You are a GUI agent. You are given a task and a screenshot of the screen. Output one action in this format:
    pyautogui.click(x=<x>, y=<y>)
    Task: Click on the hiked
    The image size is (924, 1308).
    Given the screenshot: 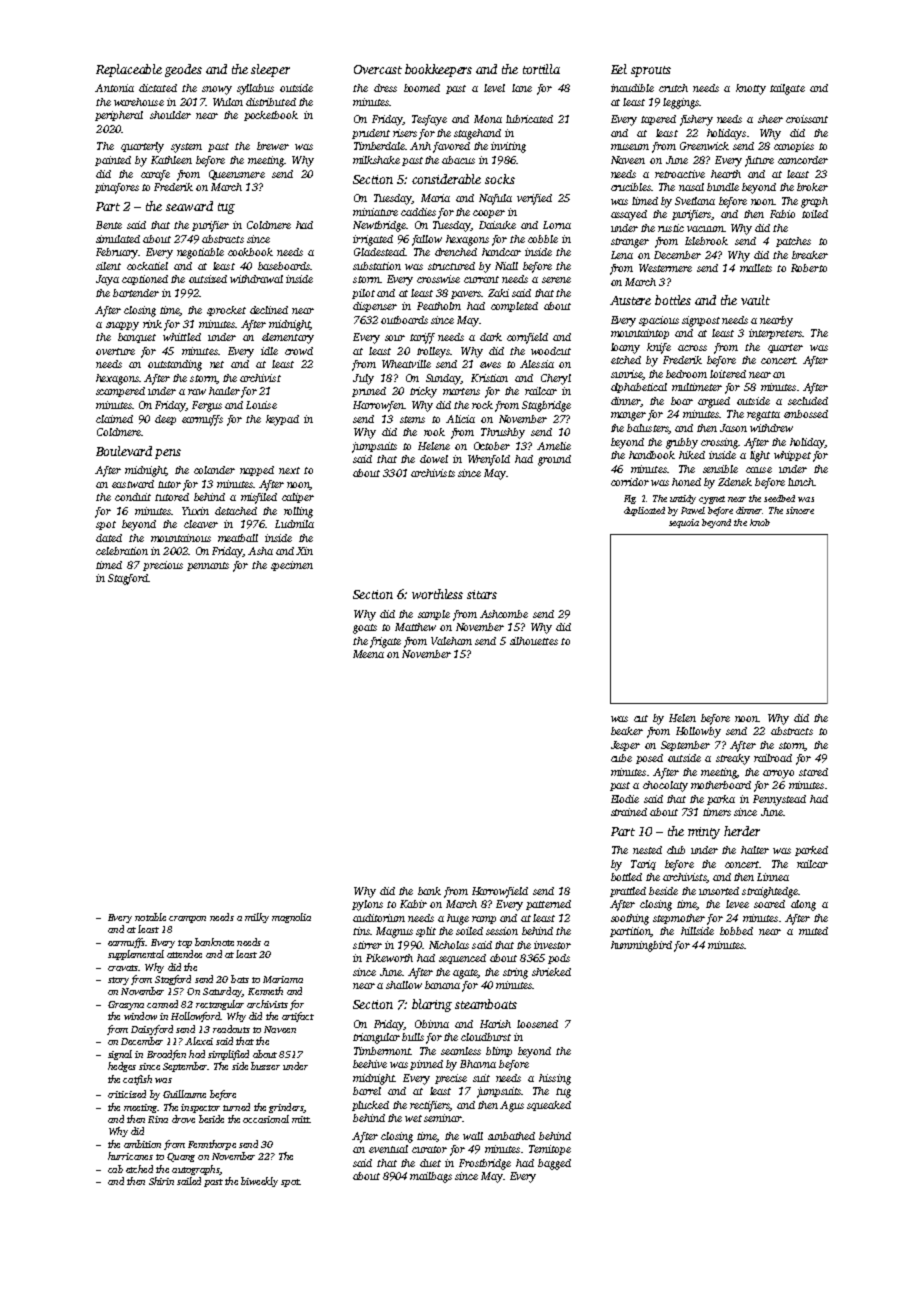 What is the action you would take?
    pyautogui.click(x=692, y=455)
